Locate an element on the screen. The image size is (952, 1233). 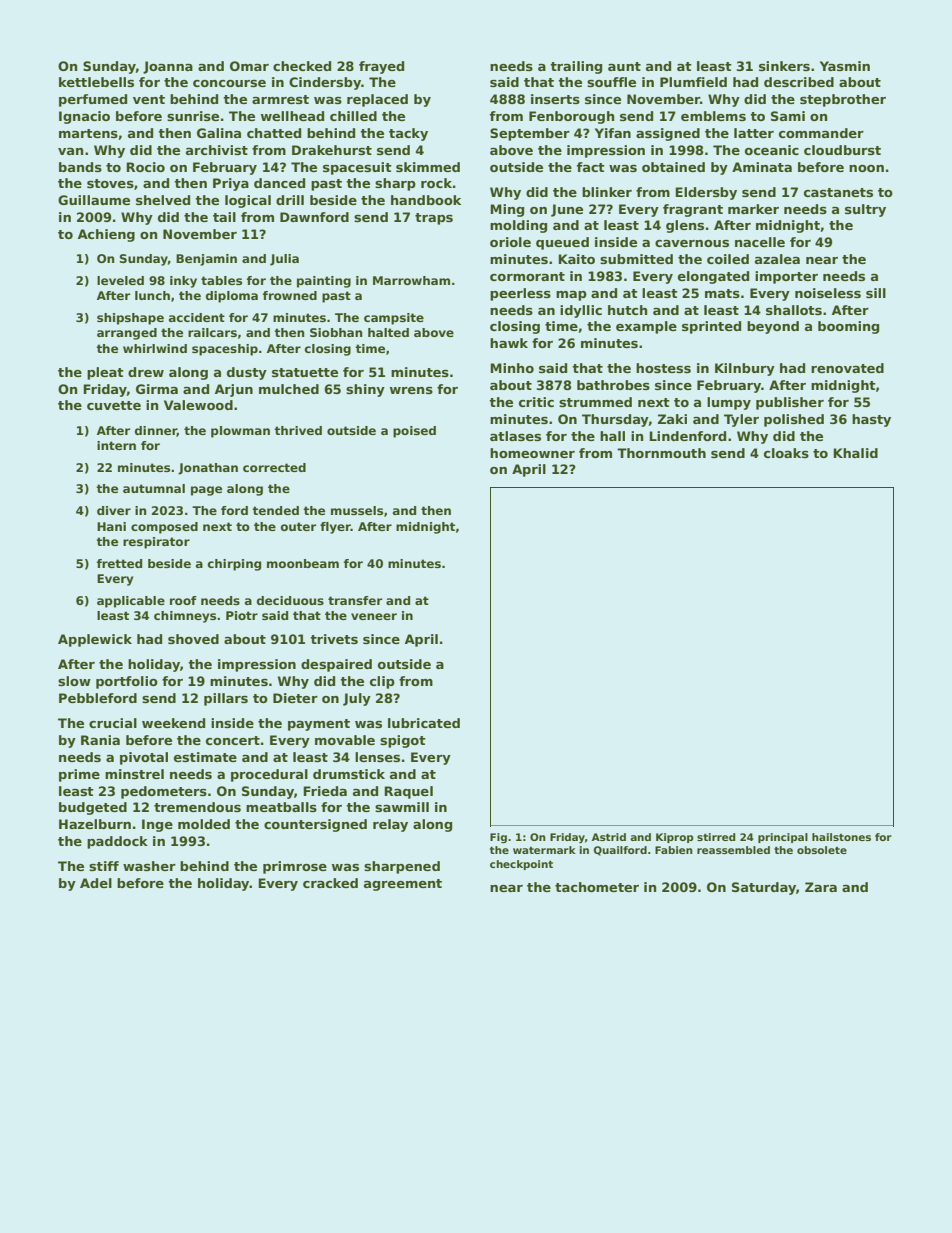
primrose is located at coordinates (295, 867).
